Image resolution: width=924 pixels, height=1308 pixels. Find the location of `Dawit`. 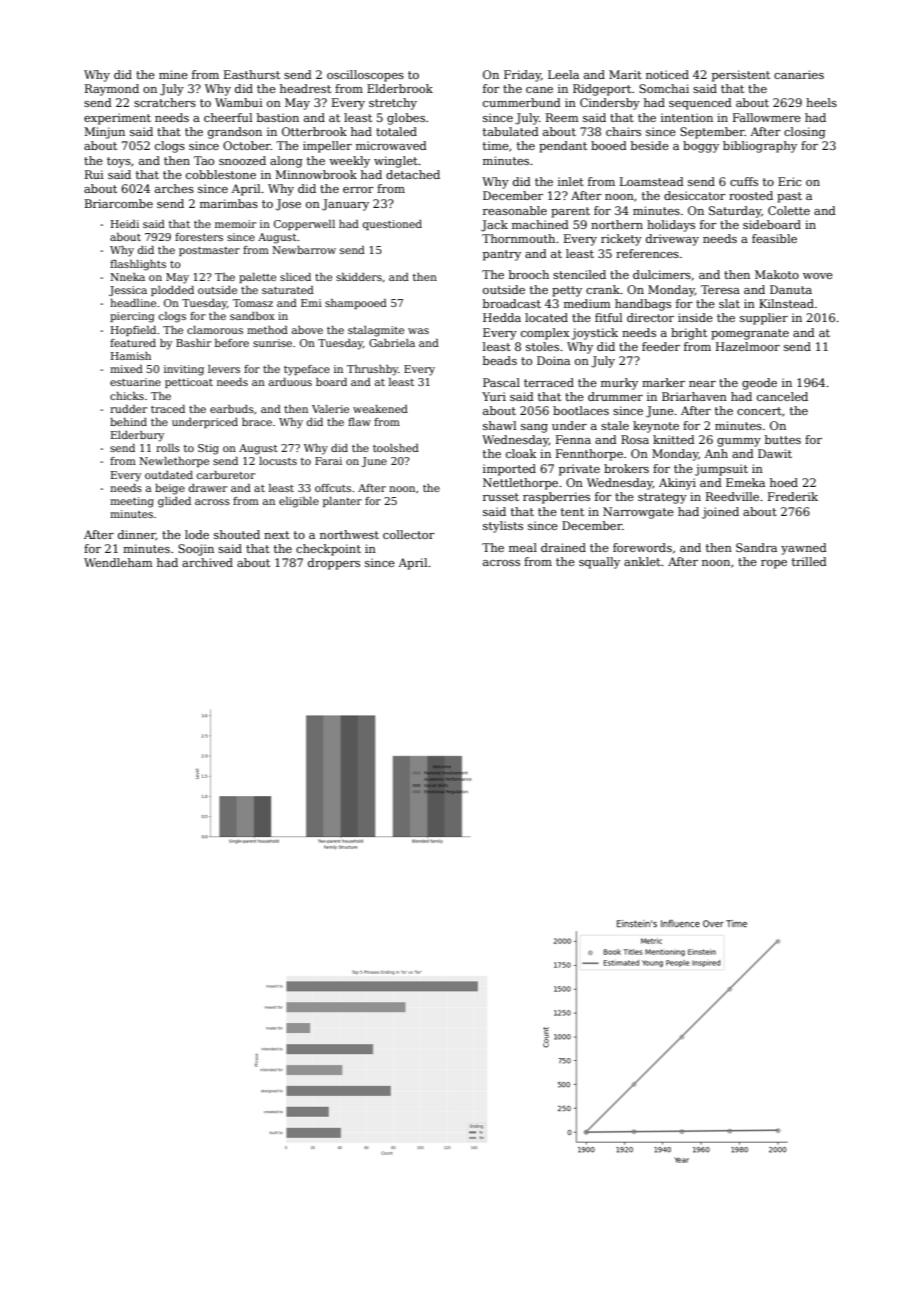

Dawit is located at coordinates (775, 453).
